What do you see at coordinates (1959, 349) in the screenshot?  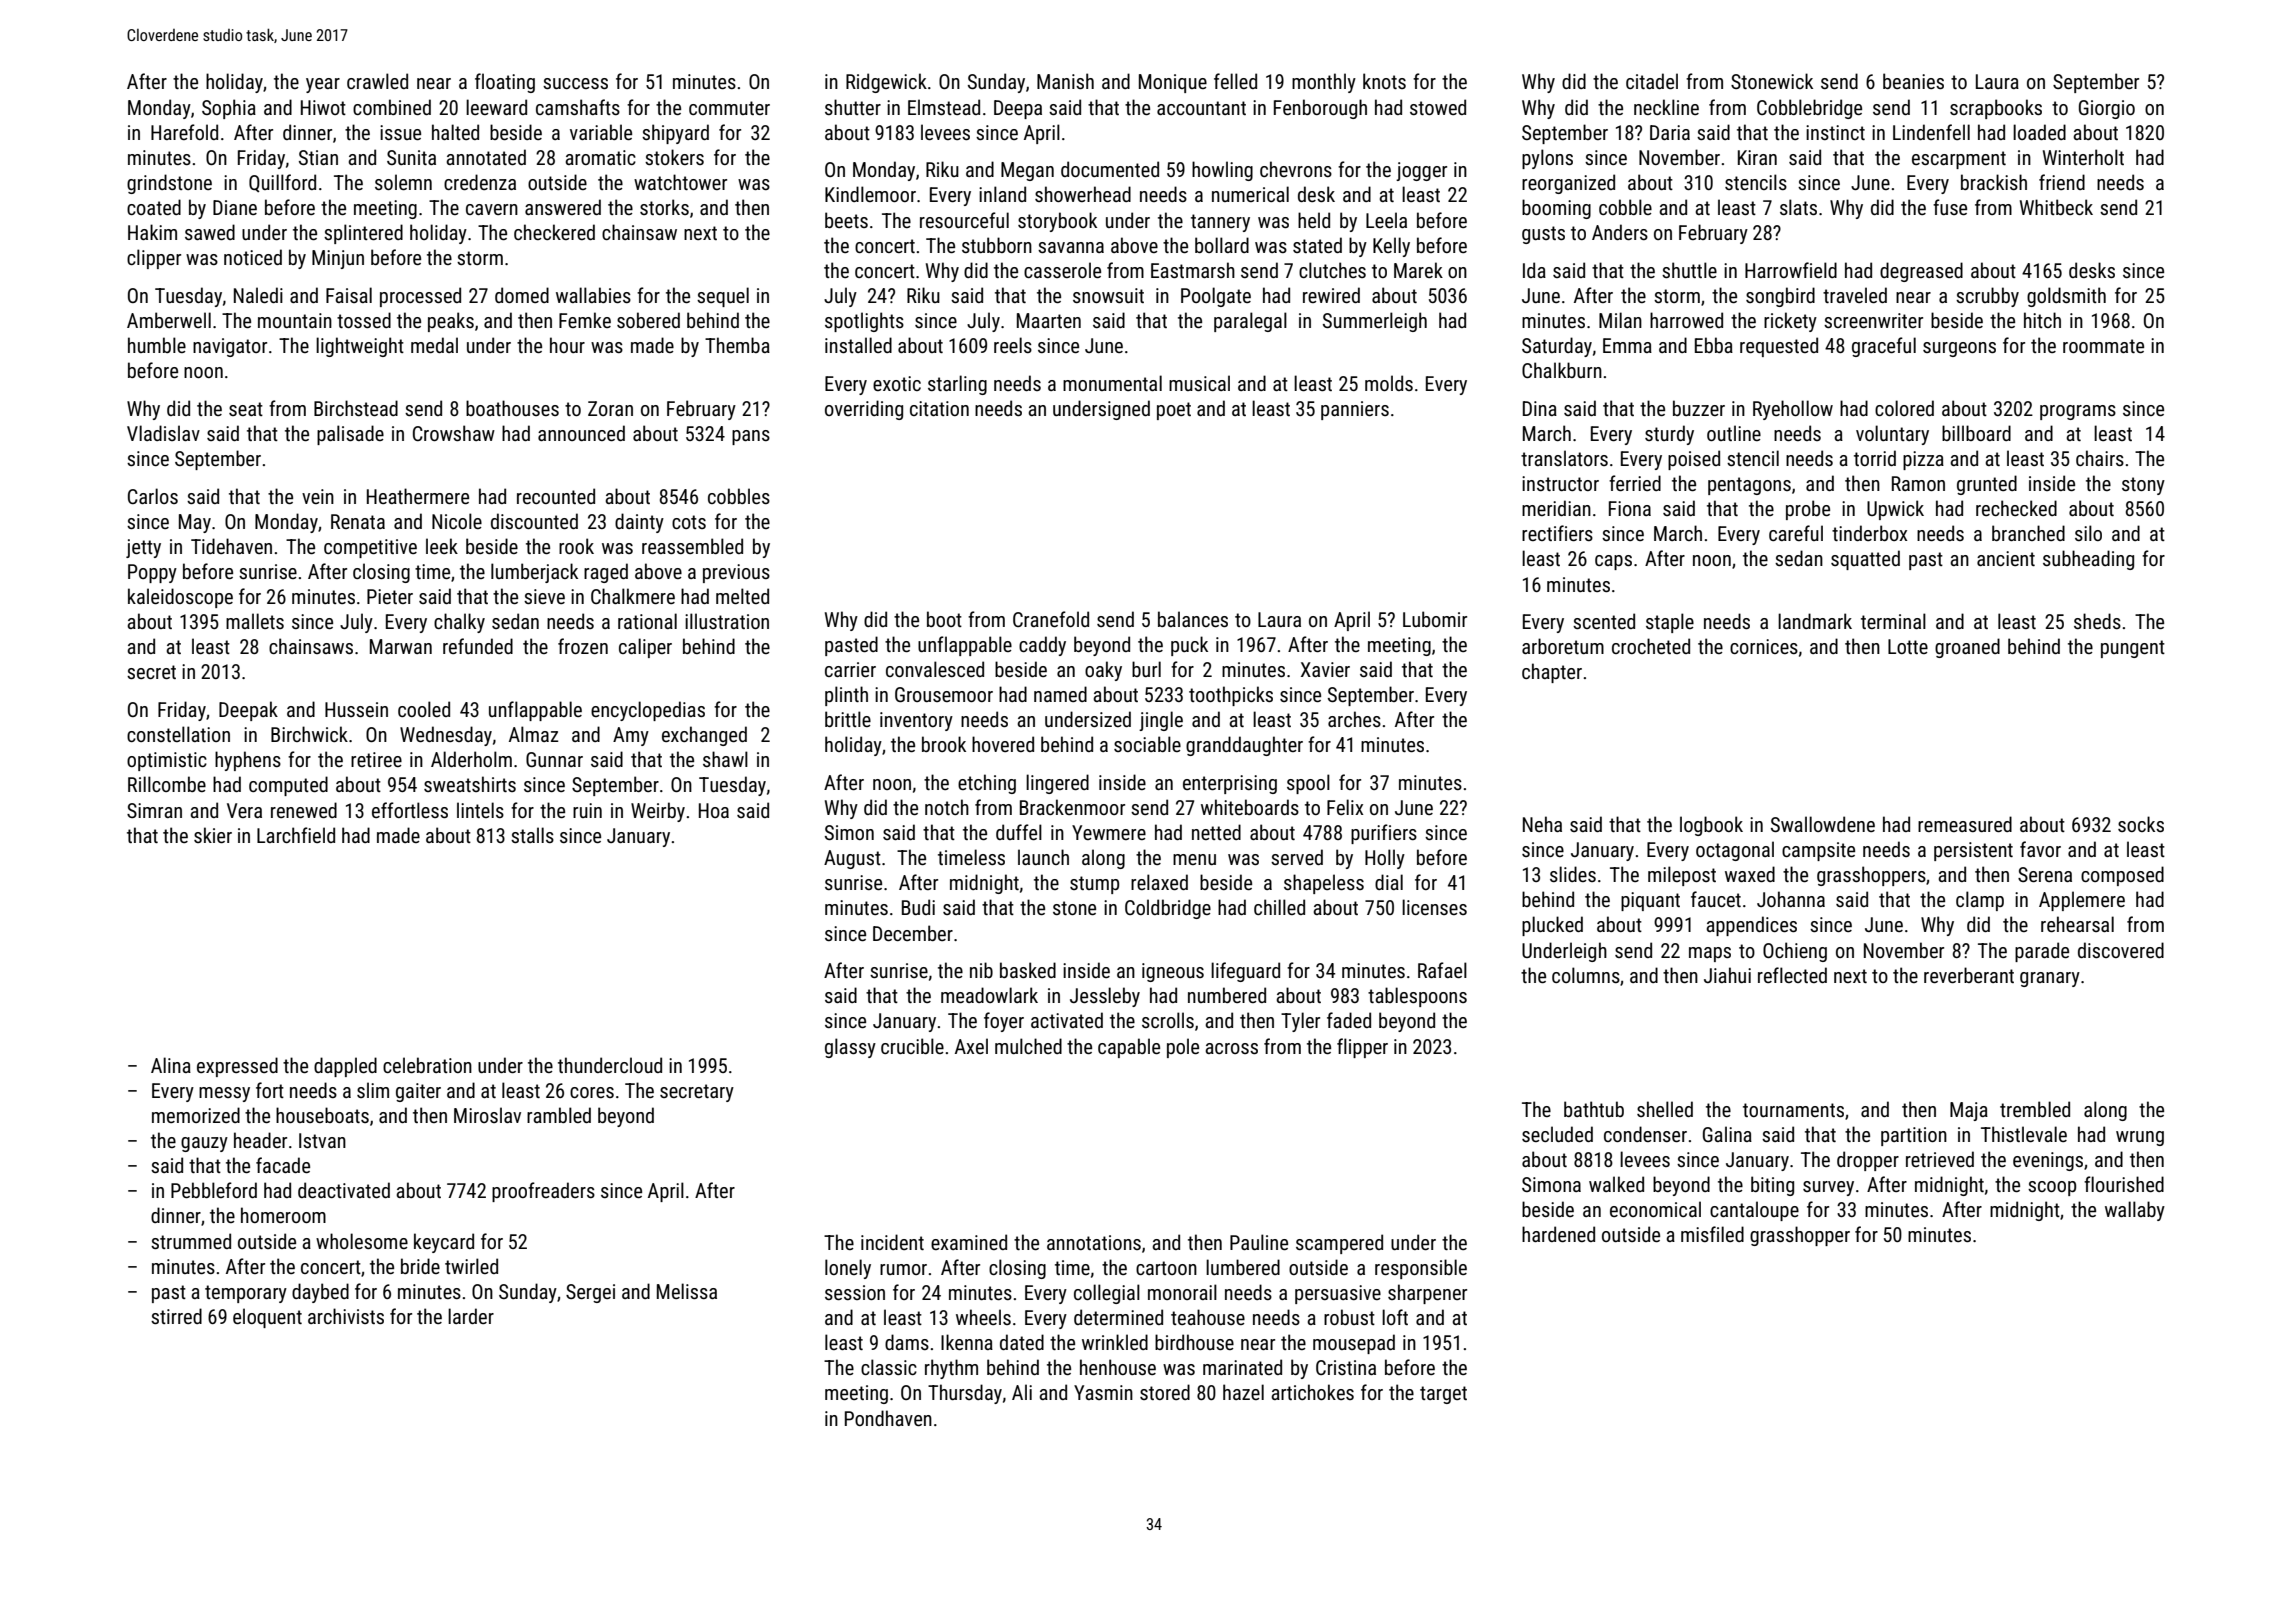 I see `surgeons` at bounding box center [1959, 349].
